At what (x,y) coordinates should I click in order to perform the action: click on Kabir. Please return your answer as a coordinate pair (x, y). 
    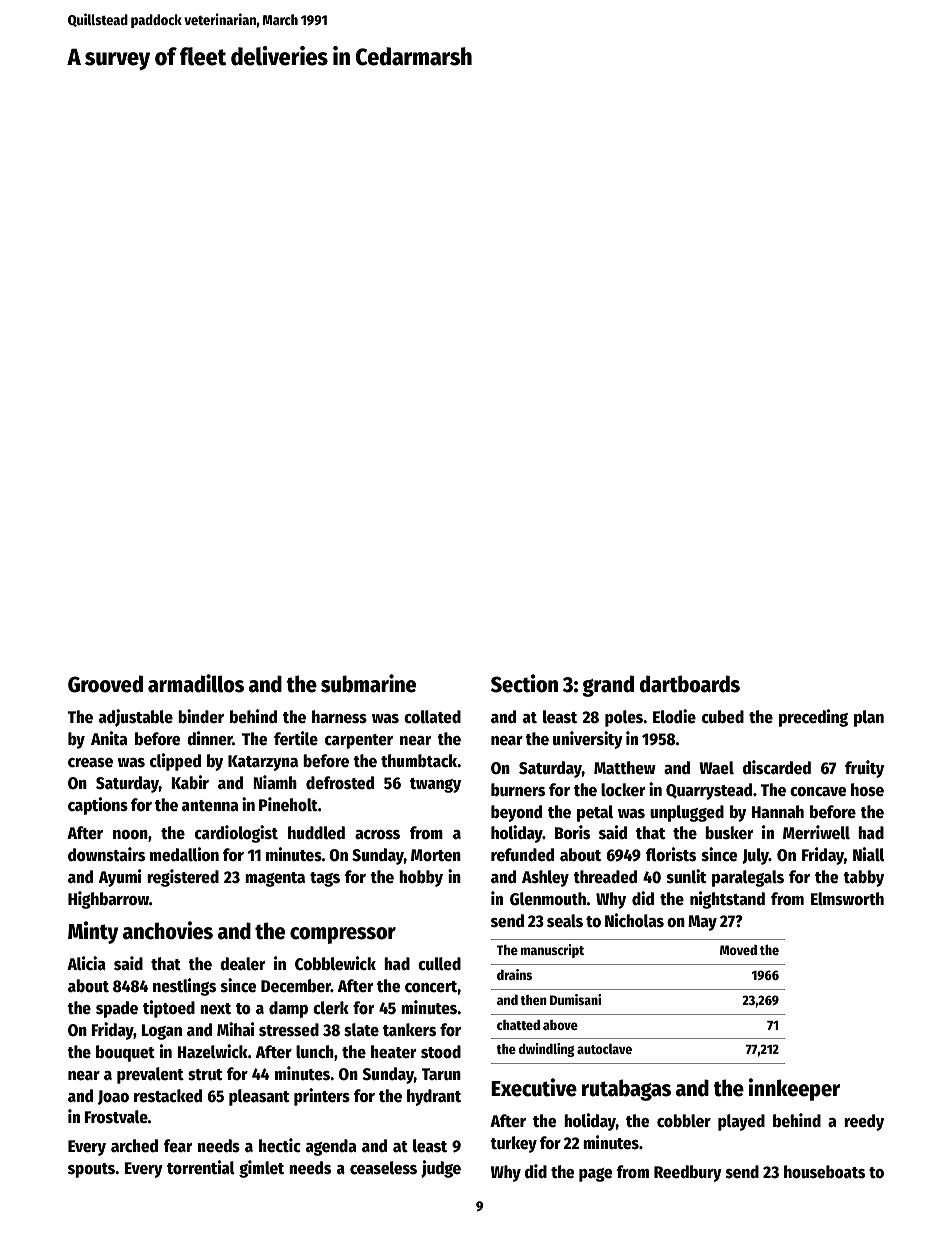
    Looking at the image, I should click on (190, 782).
